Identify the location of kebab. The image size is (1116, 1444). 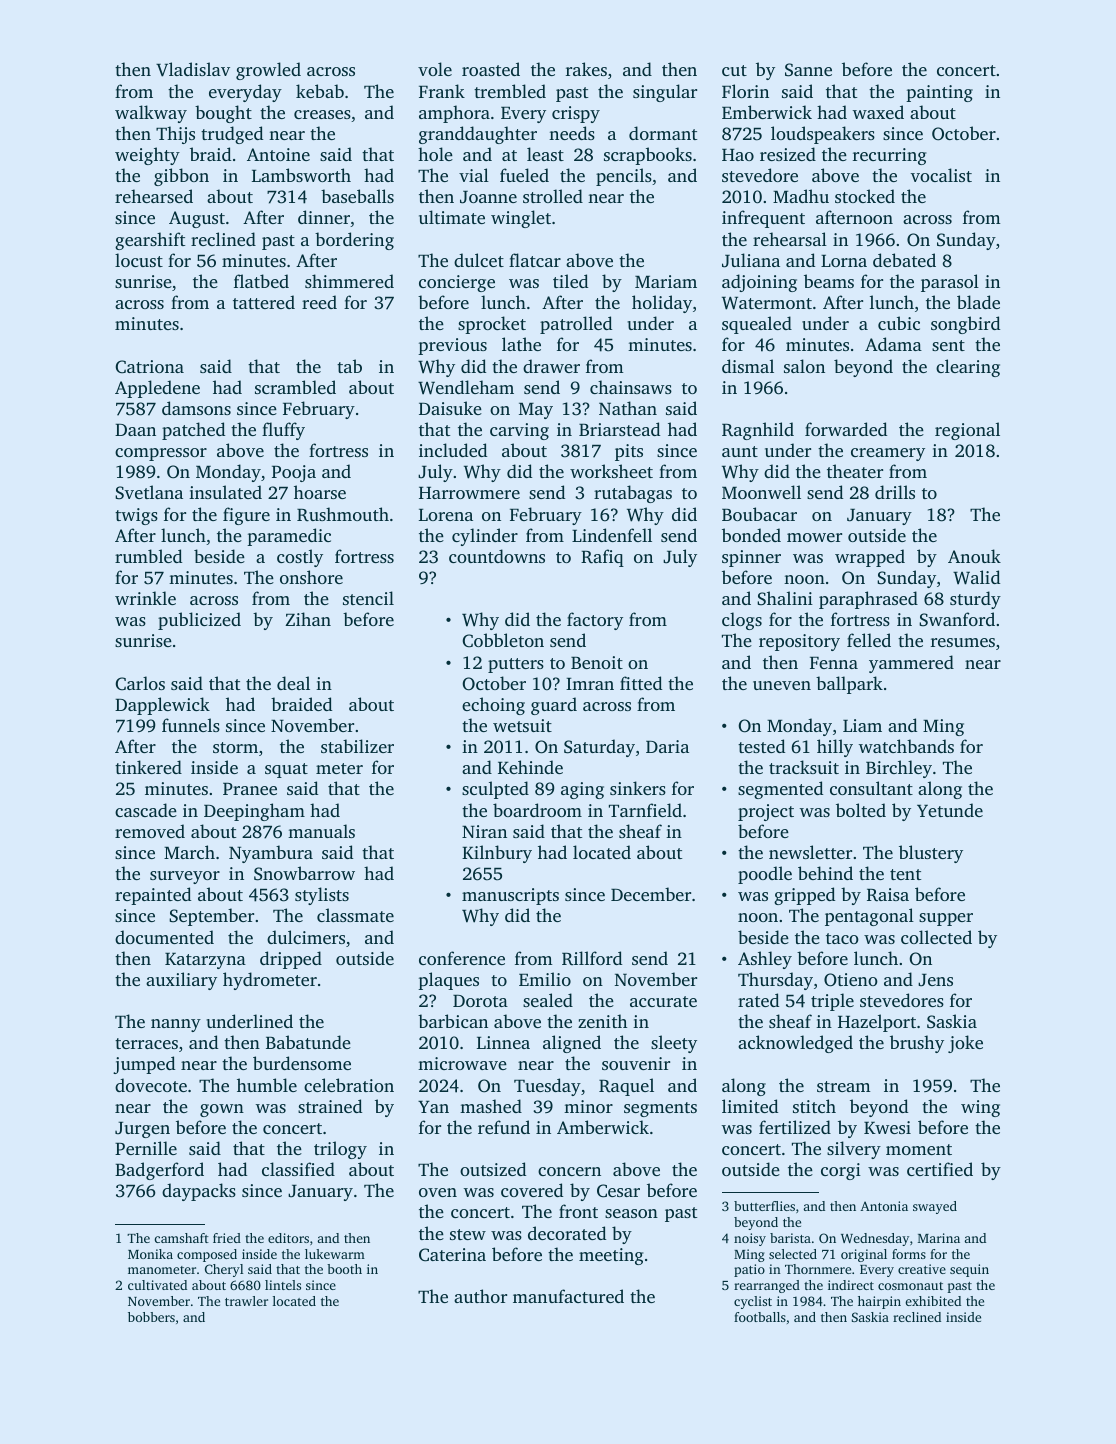
(320, 91).
